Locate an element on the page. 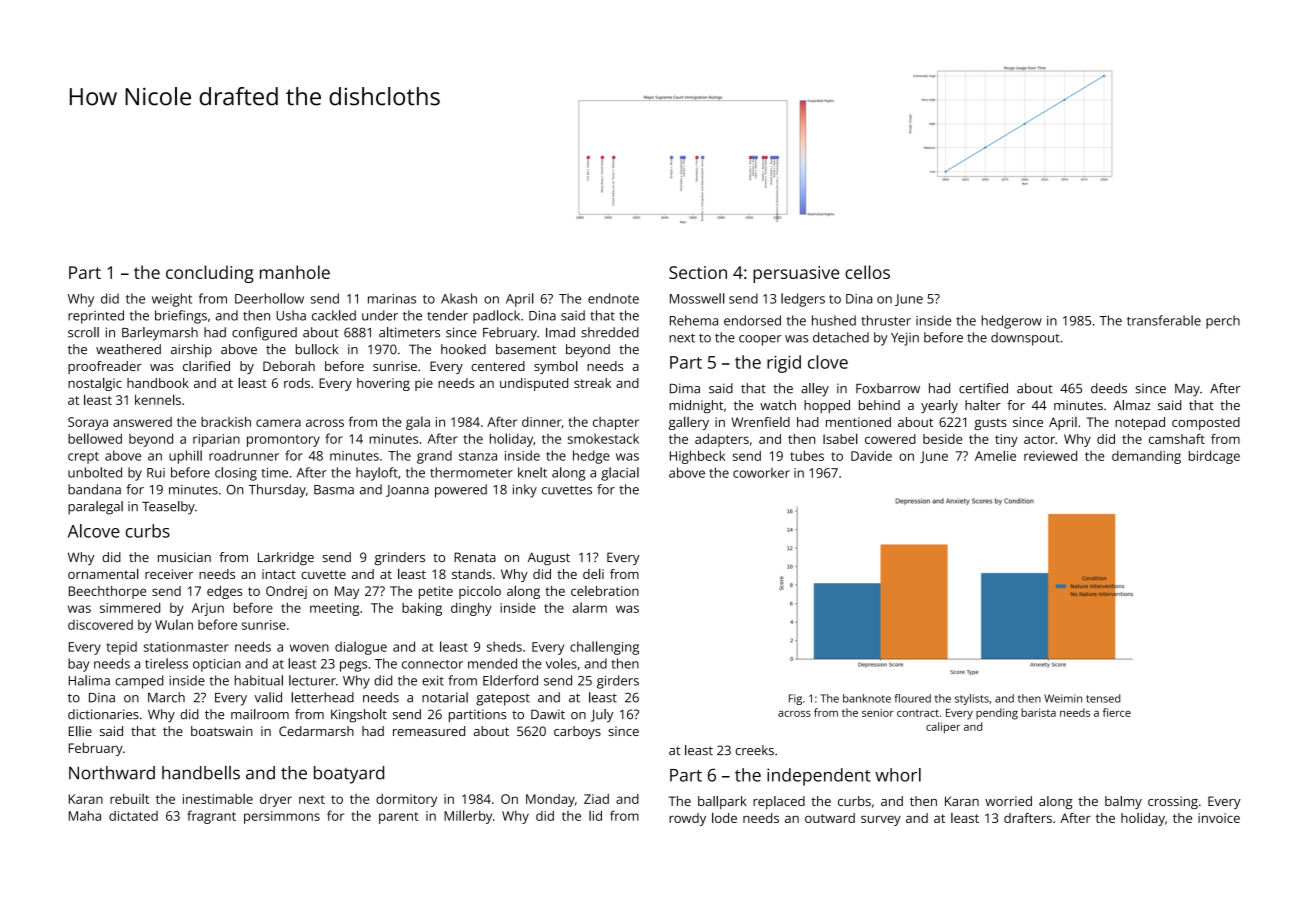  closing is located at coordinates (236, 474).
